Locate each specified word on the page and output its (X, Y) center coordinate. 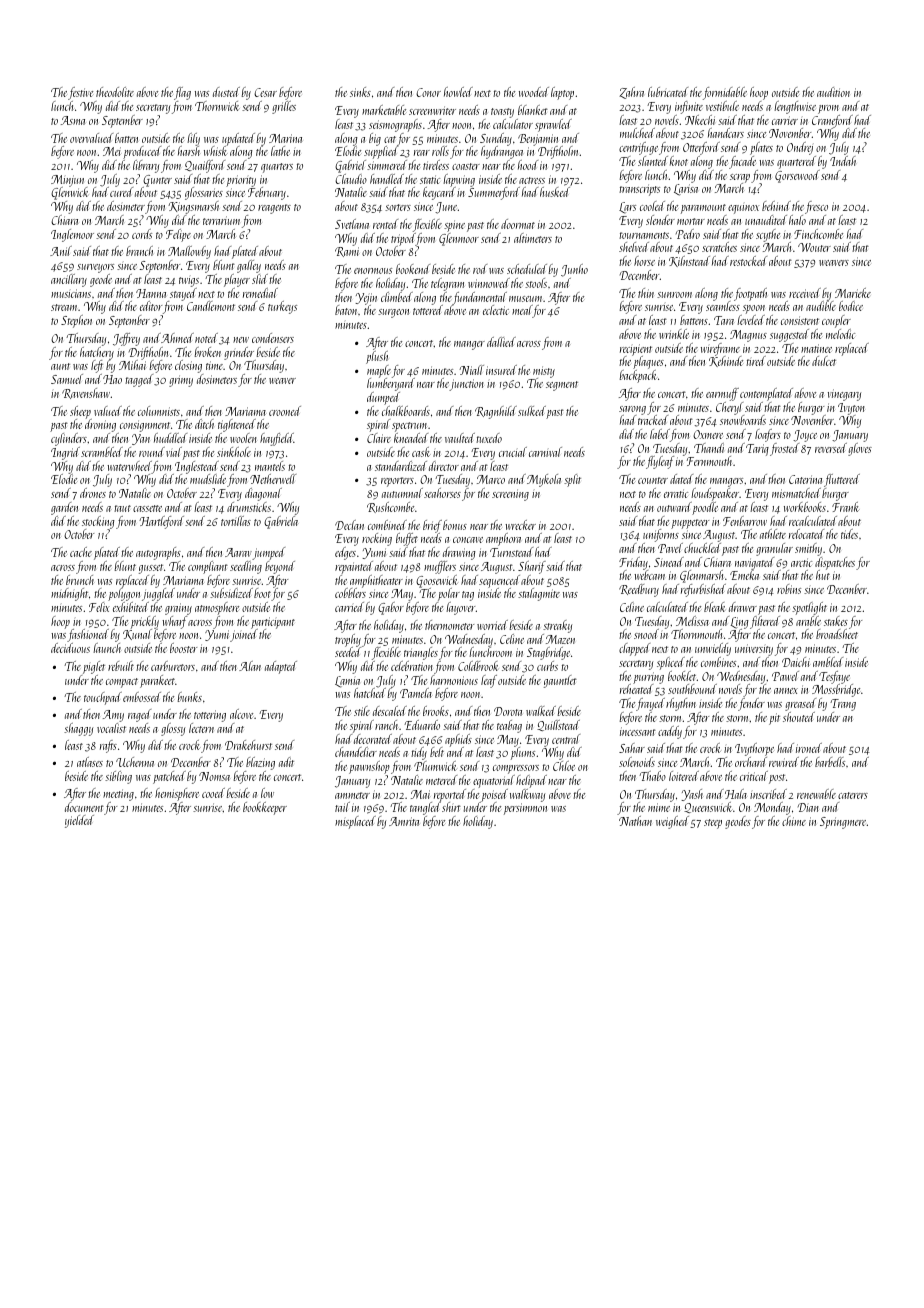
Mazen (560, 639)
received (805, 293)
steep (713, 824)
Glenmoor (459, 239)
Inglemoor (72, 235)
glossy (173, 729)
